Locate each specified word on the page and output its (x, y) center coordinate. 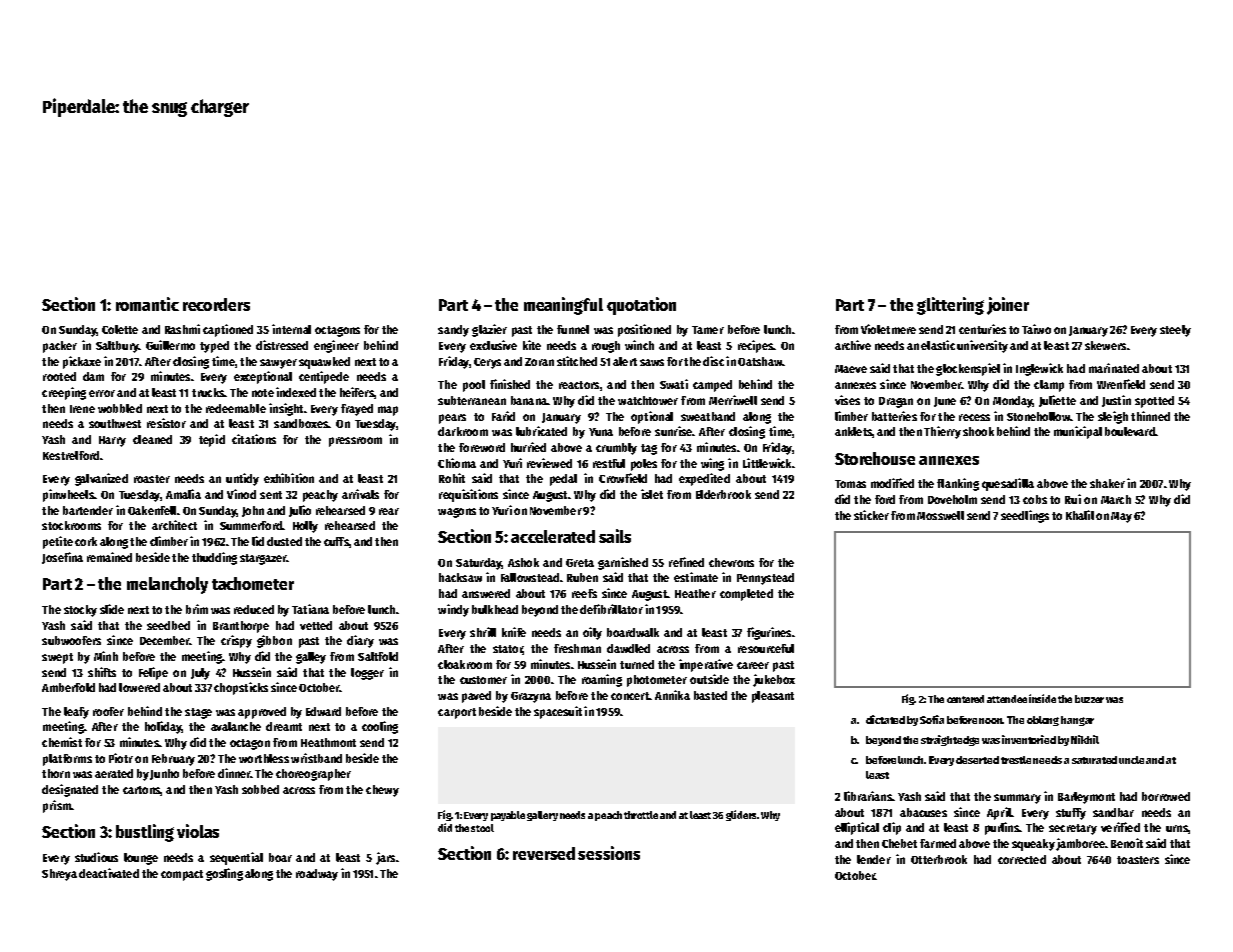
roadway (317, 875)
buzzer (1089, 699)
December (164, 640)
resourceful (766, 648)
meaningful (563, 306)
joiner (1008, 306)
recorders (216, 304)
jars (385, 858)
